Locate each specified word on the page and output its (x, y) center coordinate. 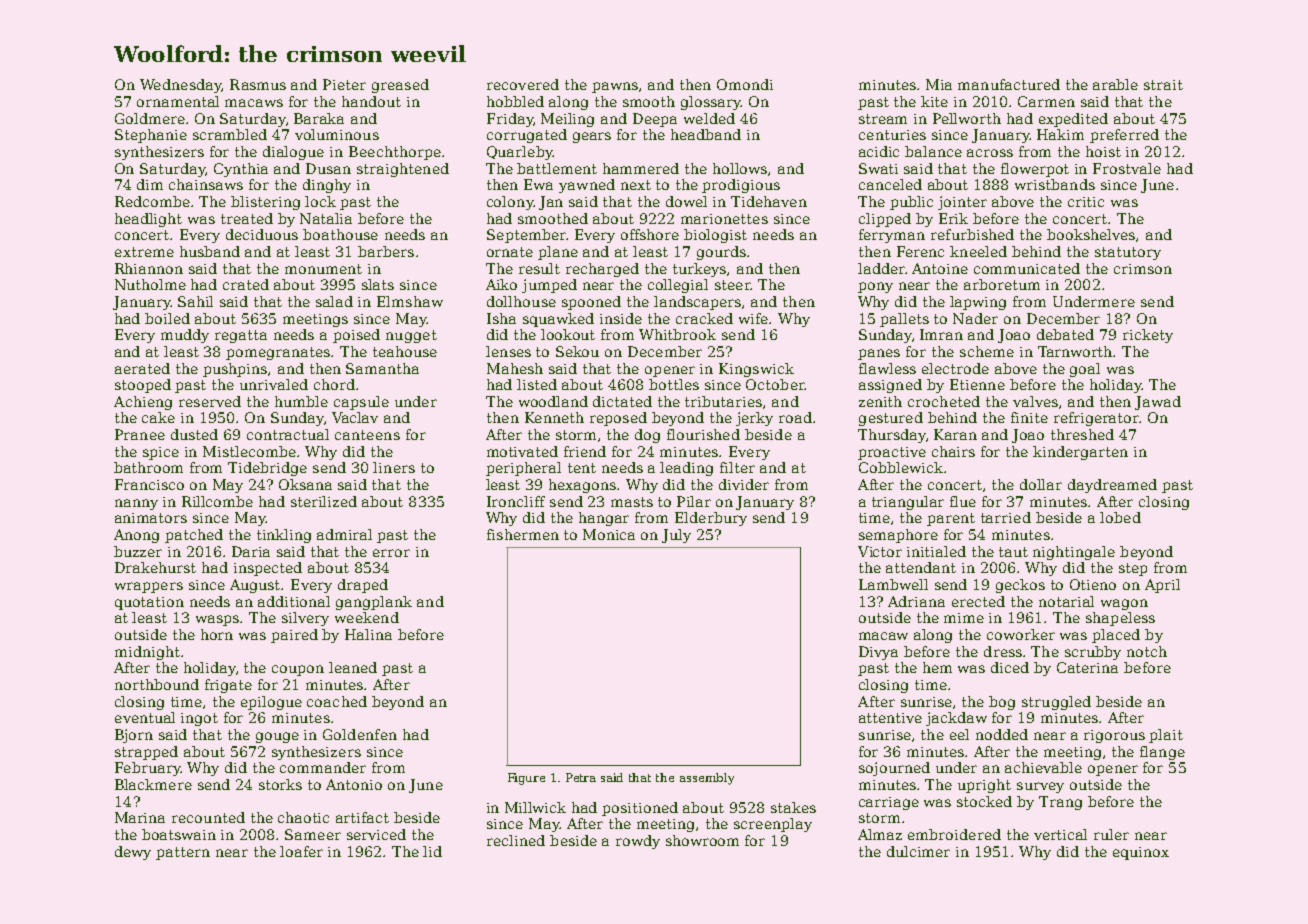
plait (1166, 736)
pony (875, 287)
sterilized (324, 501)
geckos (1020, 586)
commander (323, 767)
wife (753, 318)
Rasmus (258, 84)
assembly (707, 779)
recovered (523, 84)
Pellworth (967, 118)
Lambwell (893, 584)
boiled (167, 318)
